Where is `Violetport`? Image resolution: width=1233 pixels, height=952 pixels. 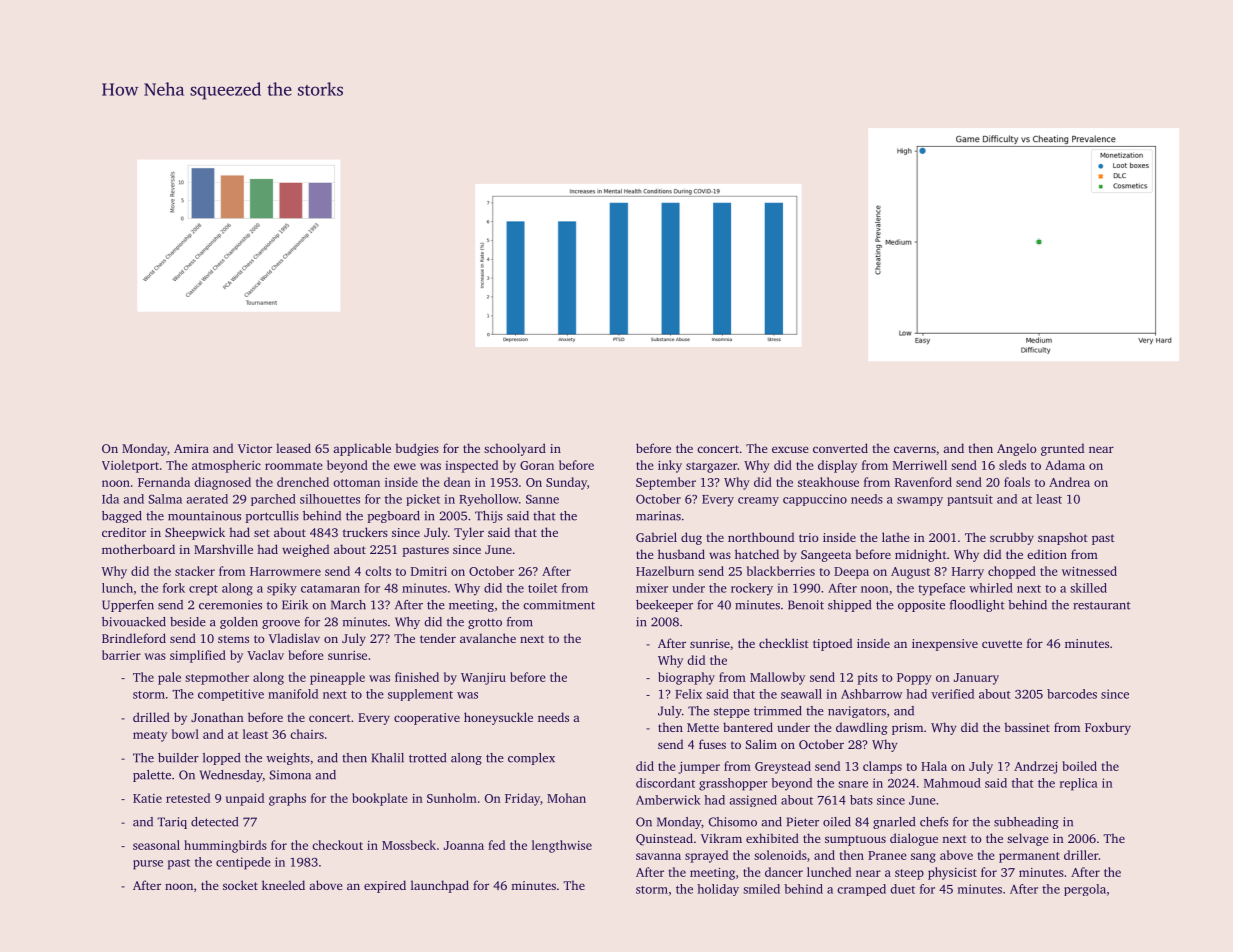
Violetport is located at coordinates (130, 466).
